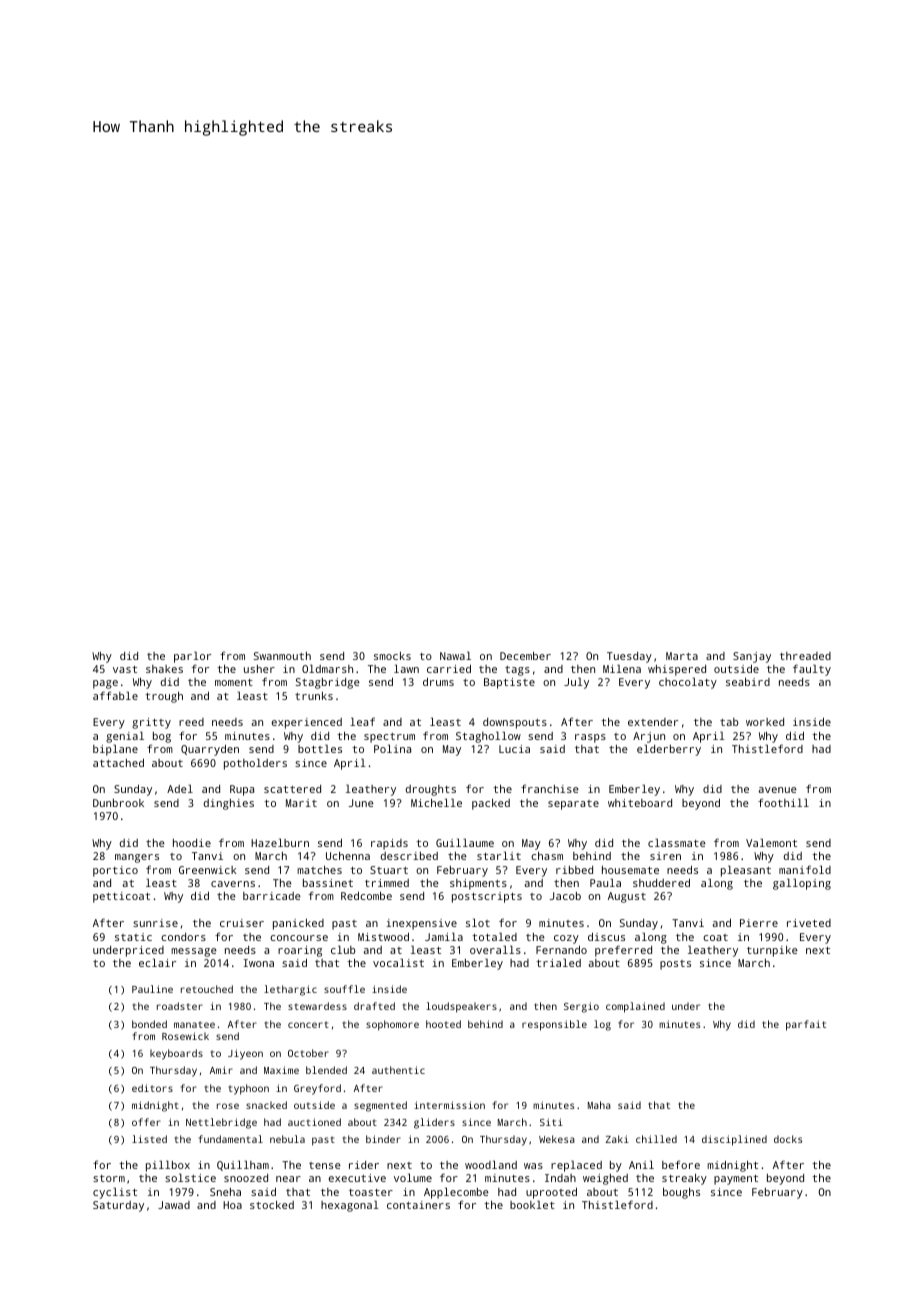 The height and width of the screenshot is (1308, 924). I want to click on cyclist, so click(115, 1193).
